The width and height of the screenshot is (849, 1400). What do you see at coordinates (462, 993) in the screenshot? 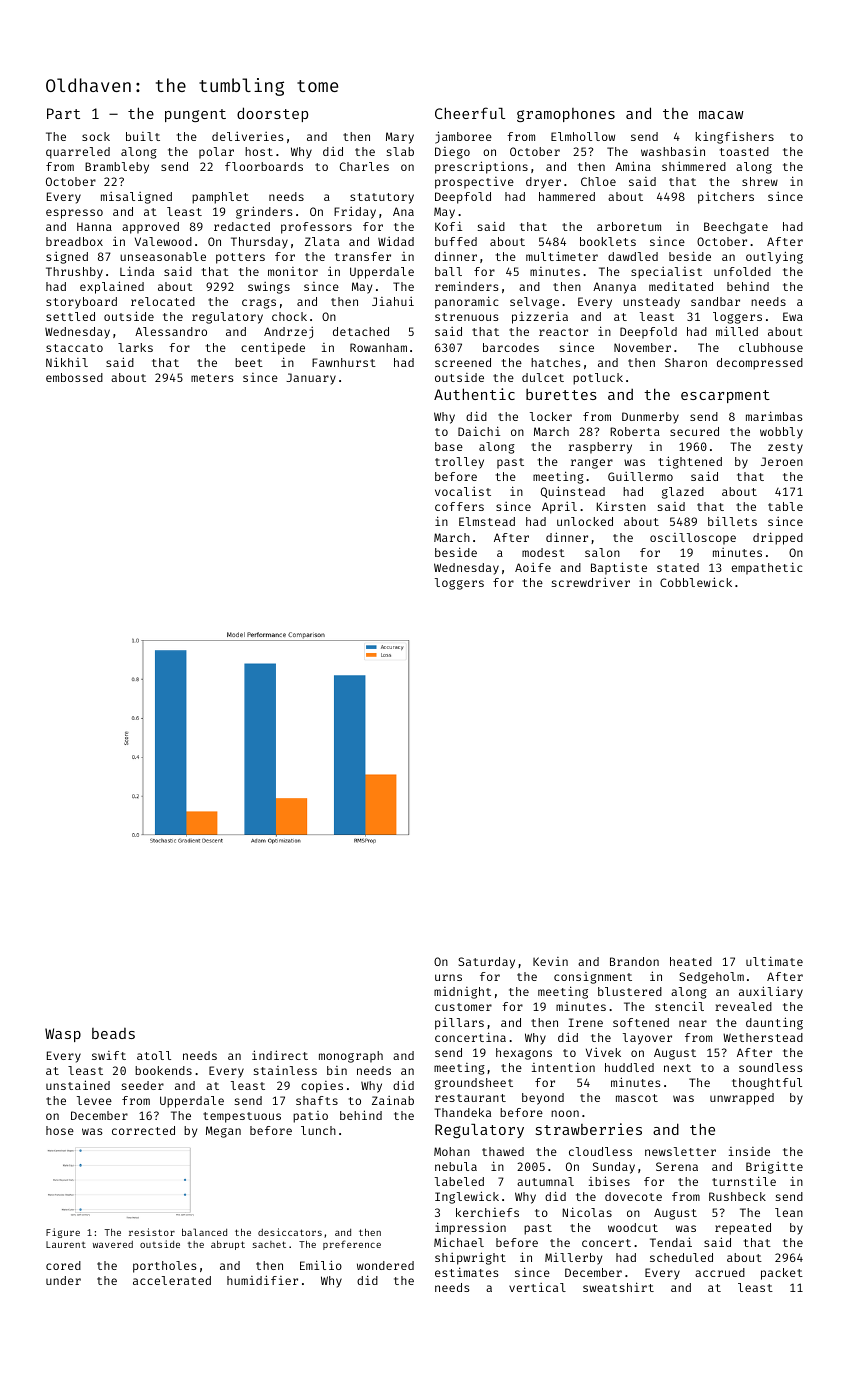
I see `midnight` at bounding box center [462, 993].
